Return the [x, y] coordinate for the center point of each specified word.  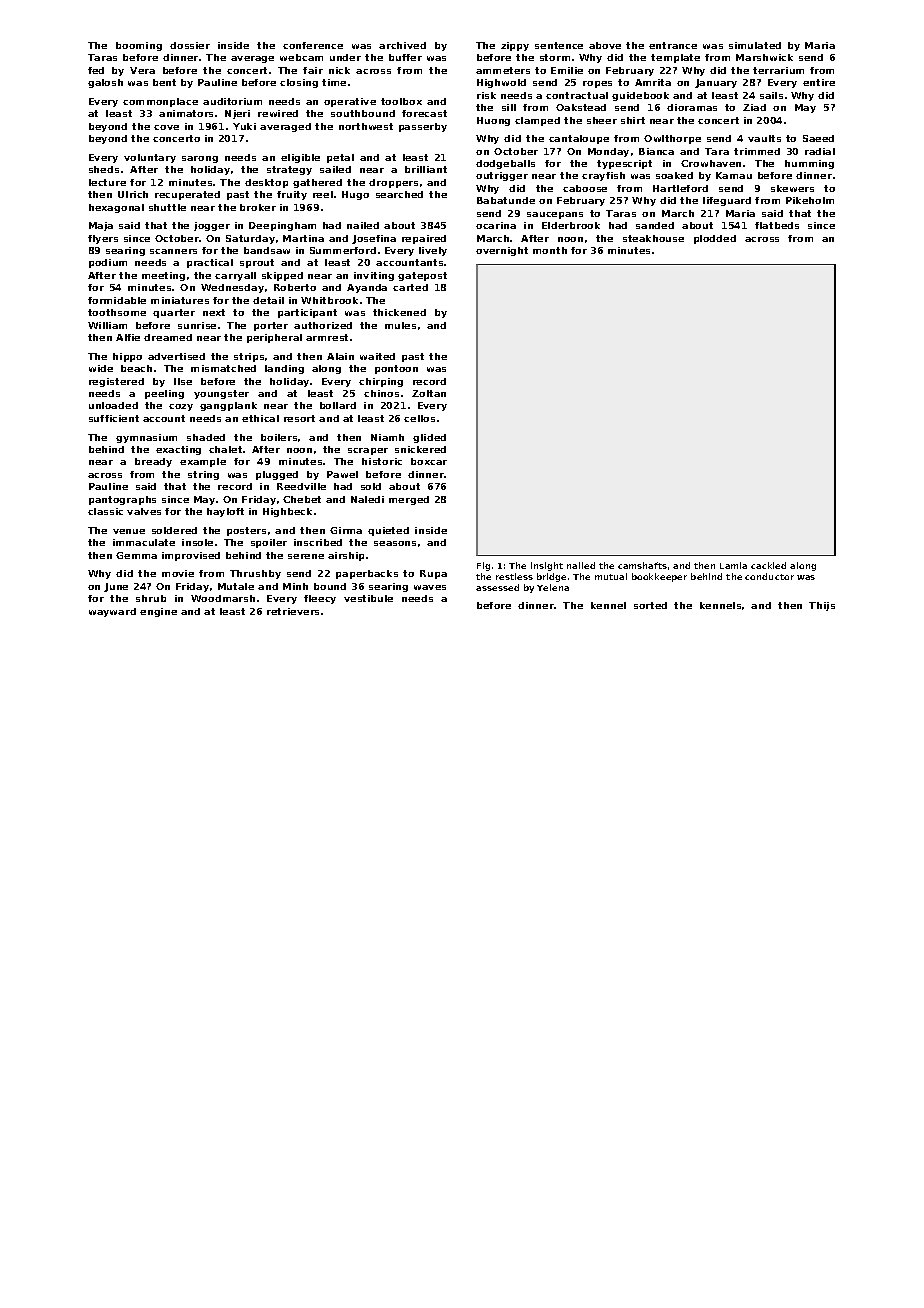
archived [402, 45]
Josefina [374, 239]
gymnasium [146, 438]
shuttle [167, 207]
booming [139, 46]
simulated [755, 45]
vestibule [368, 598]
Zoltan [429, 393]
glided [429, 438]
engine [158, 612]
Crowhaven [711, 163]
